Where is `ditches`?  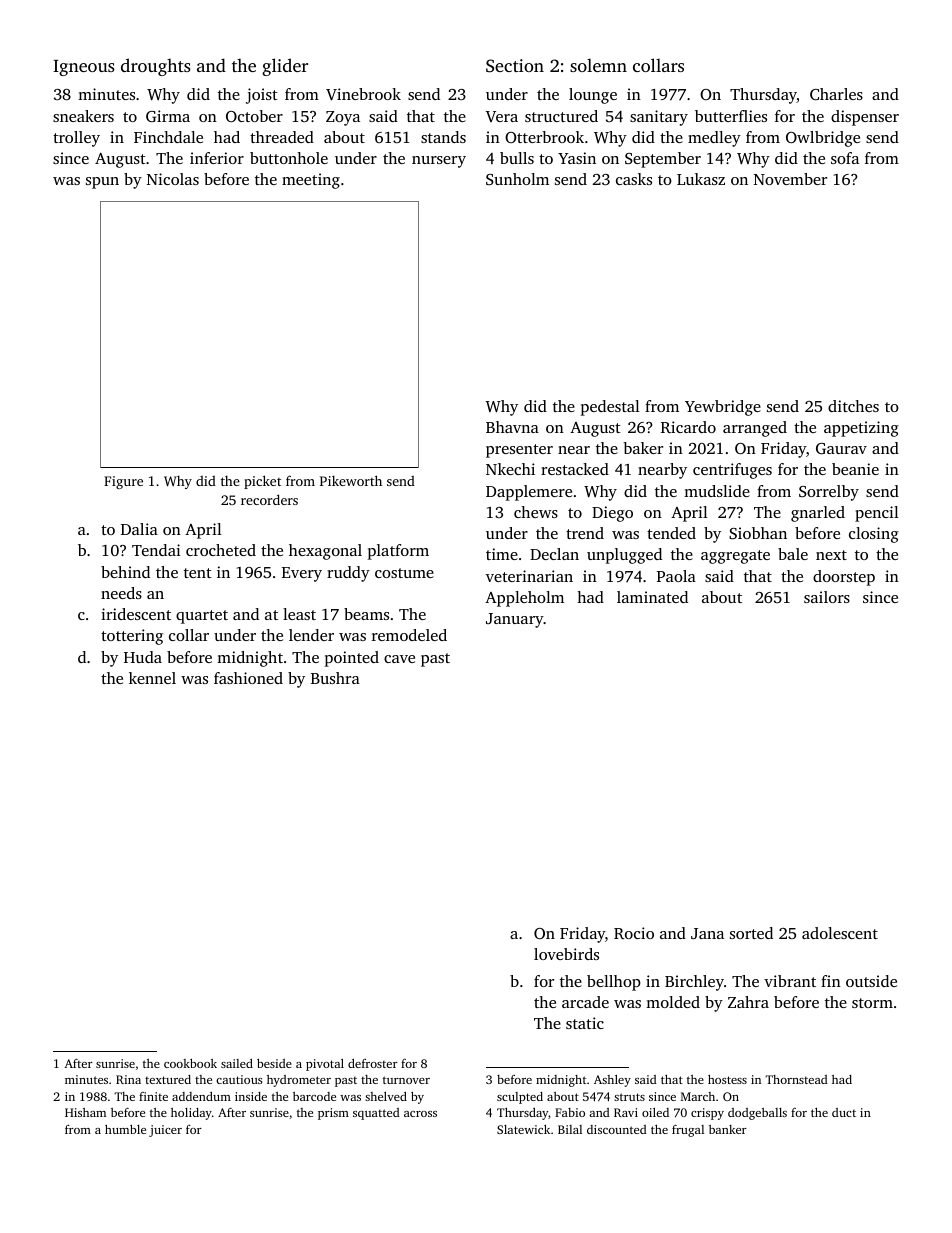 ditches is located at coordinates (853, 406).
